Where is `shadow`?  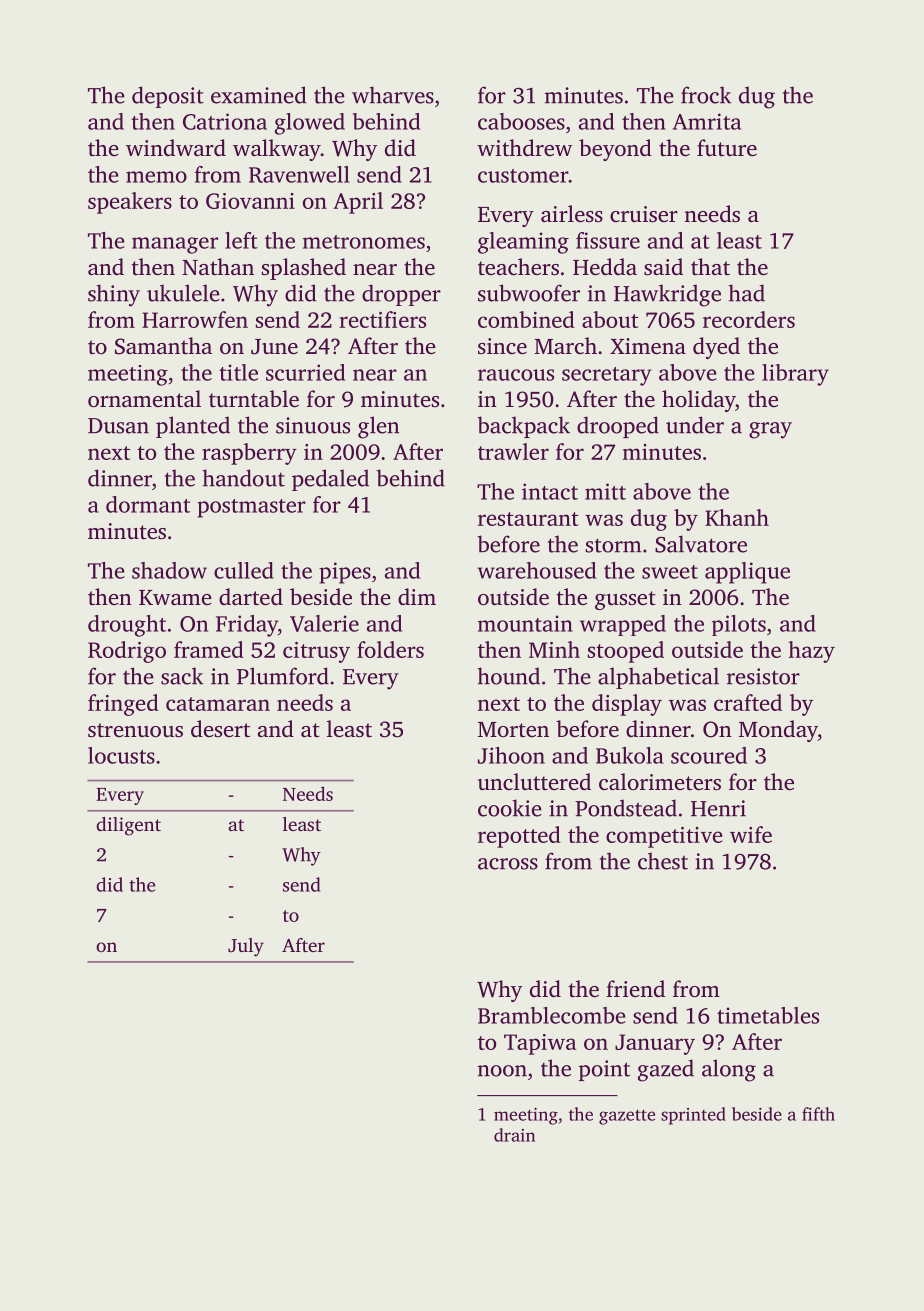
shadow is located at coordinates (169, 570).
